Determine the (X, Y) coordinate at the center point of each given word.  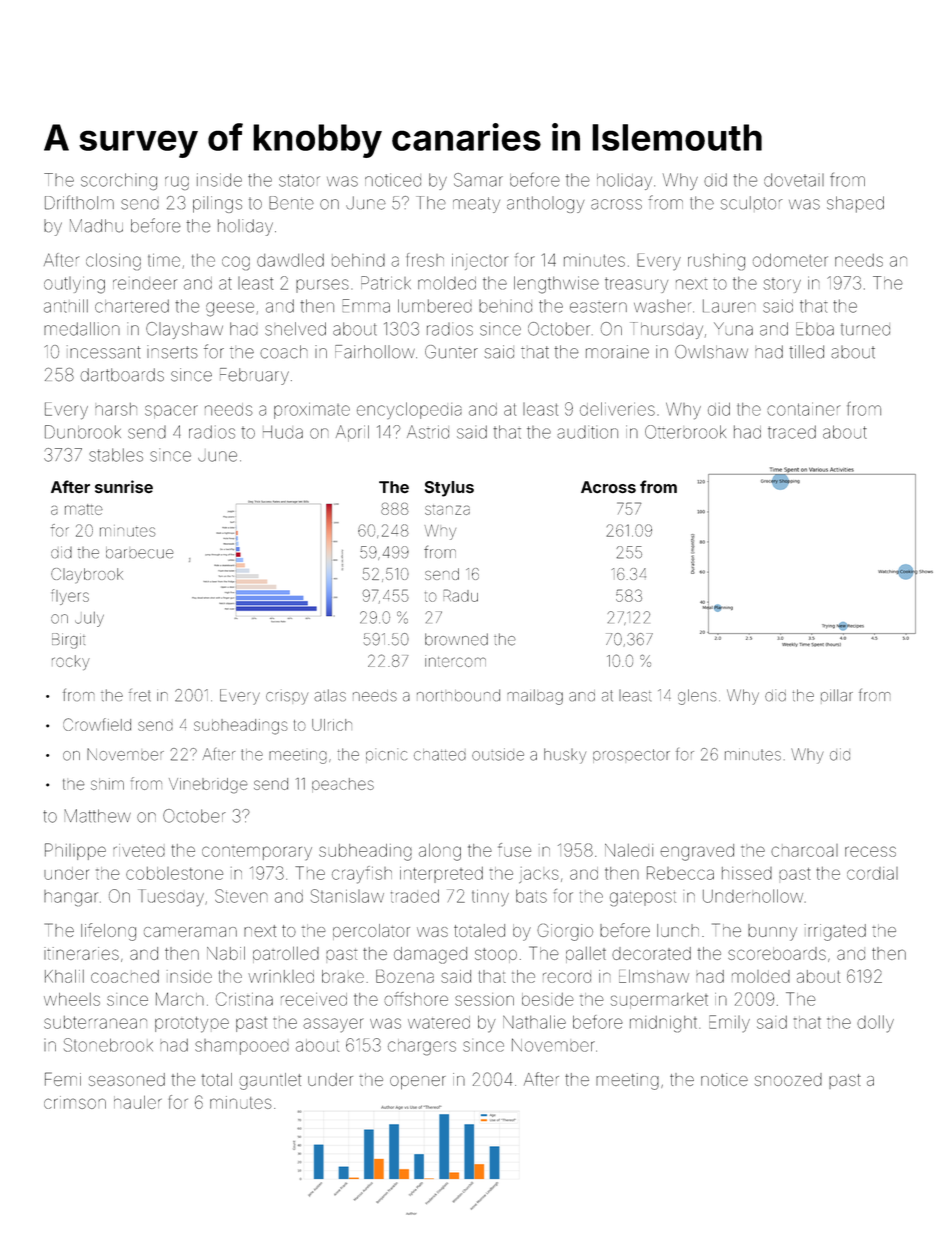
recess (870, 851)
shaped (855, 204)
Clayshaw (184, 330)
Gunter (451, 352)
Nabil (226, 953)
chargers (422, 1047)
